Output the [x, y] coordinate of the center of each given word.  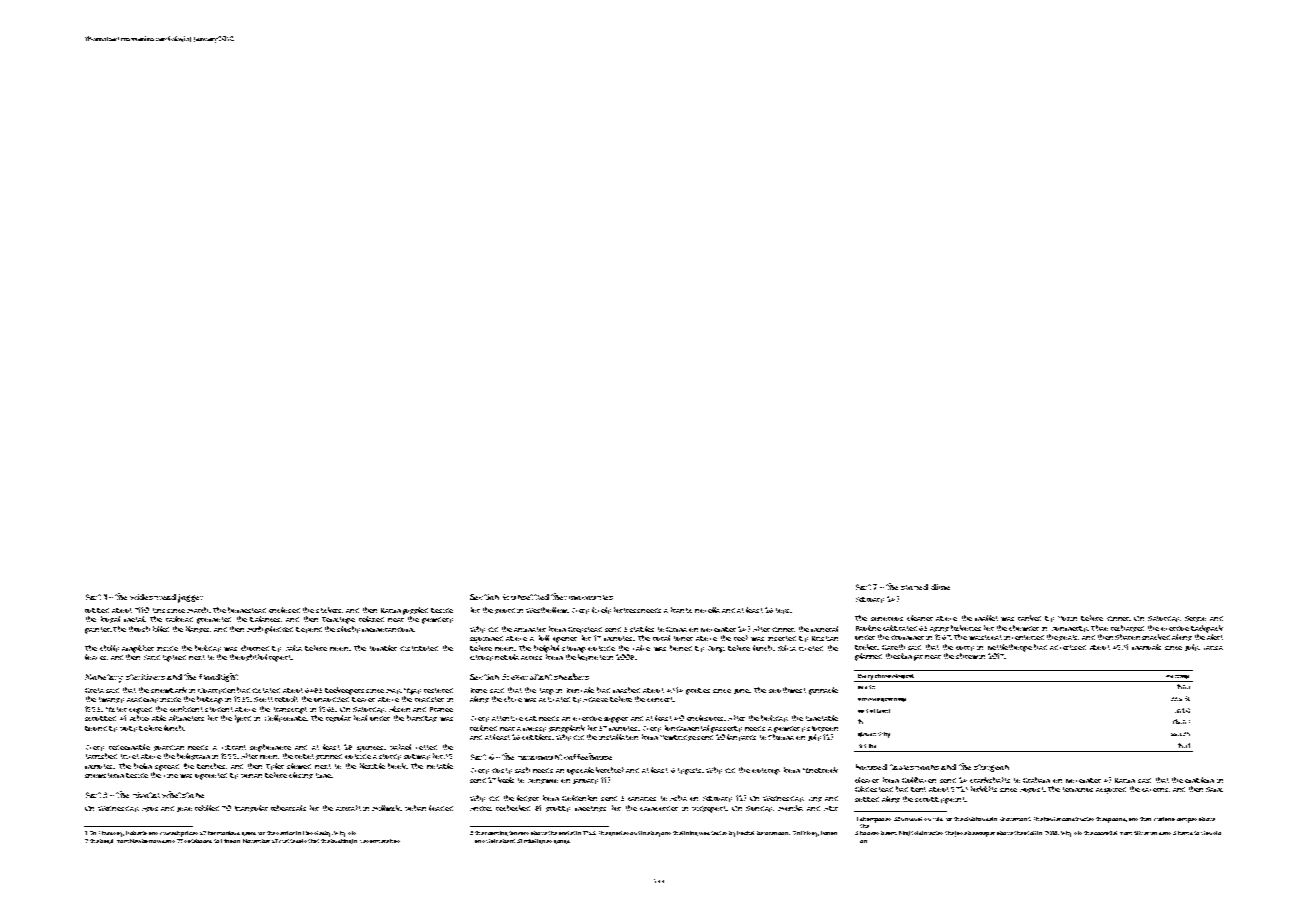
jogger [190, 598]
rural [661, 638]
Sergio [1195, 619]
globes [867, 734]
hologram [193, 756]
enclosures [705, 718]
